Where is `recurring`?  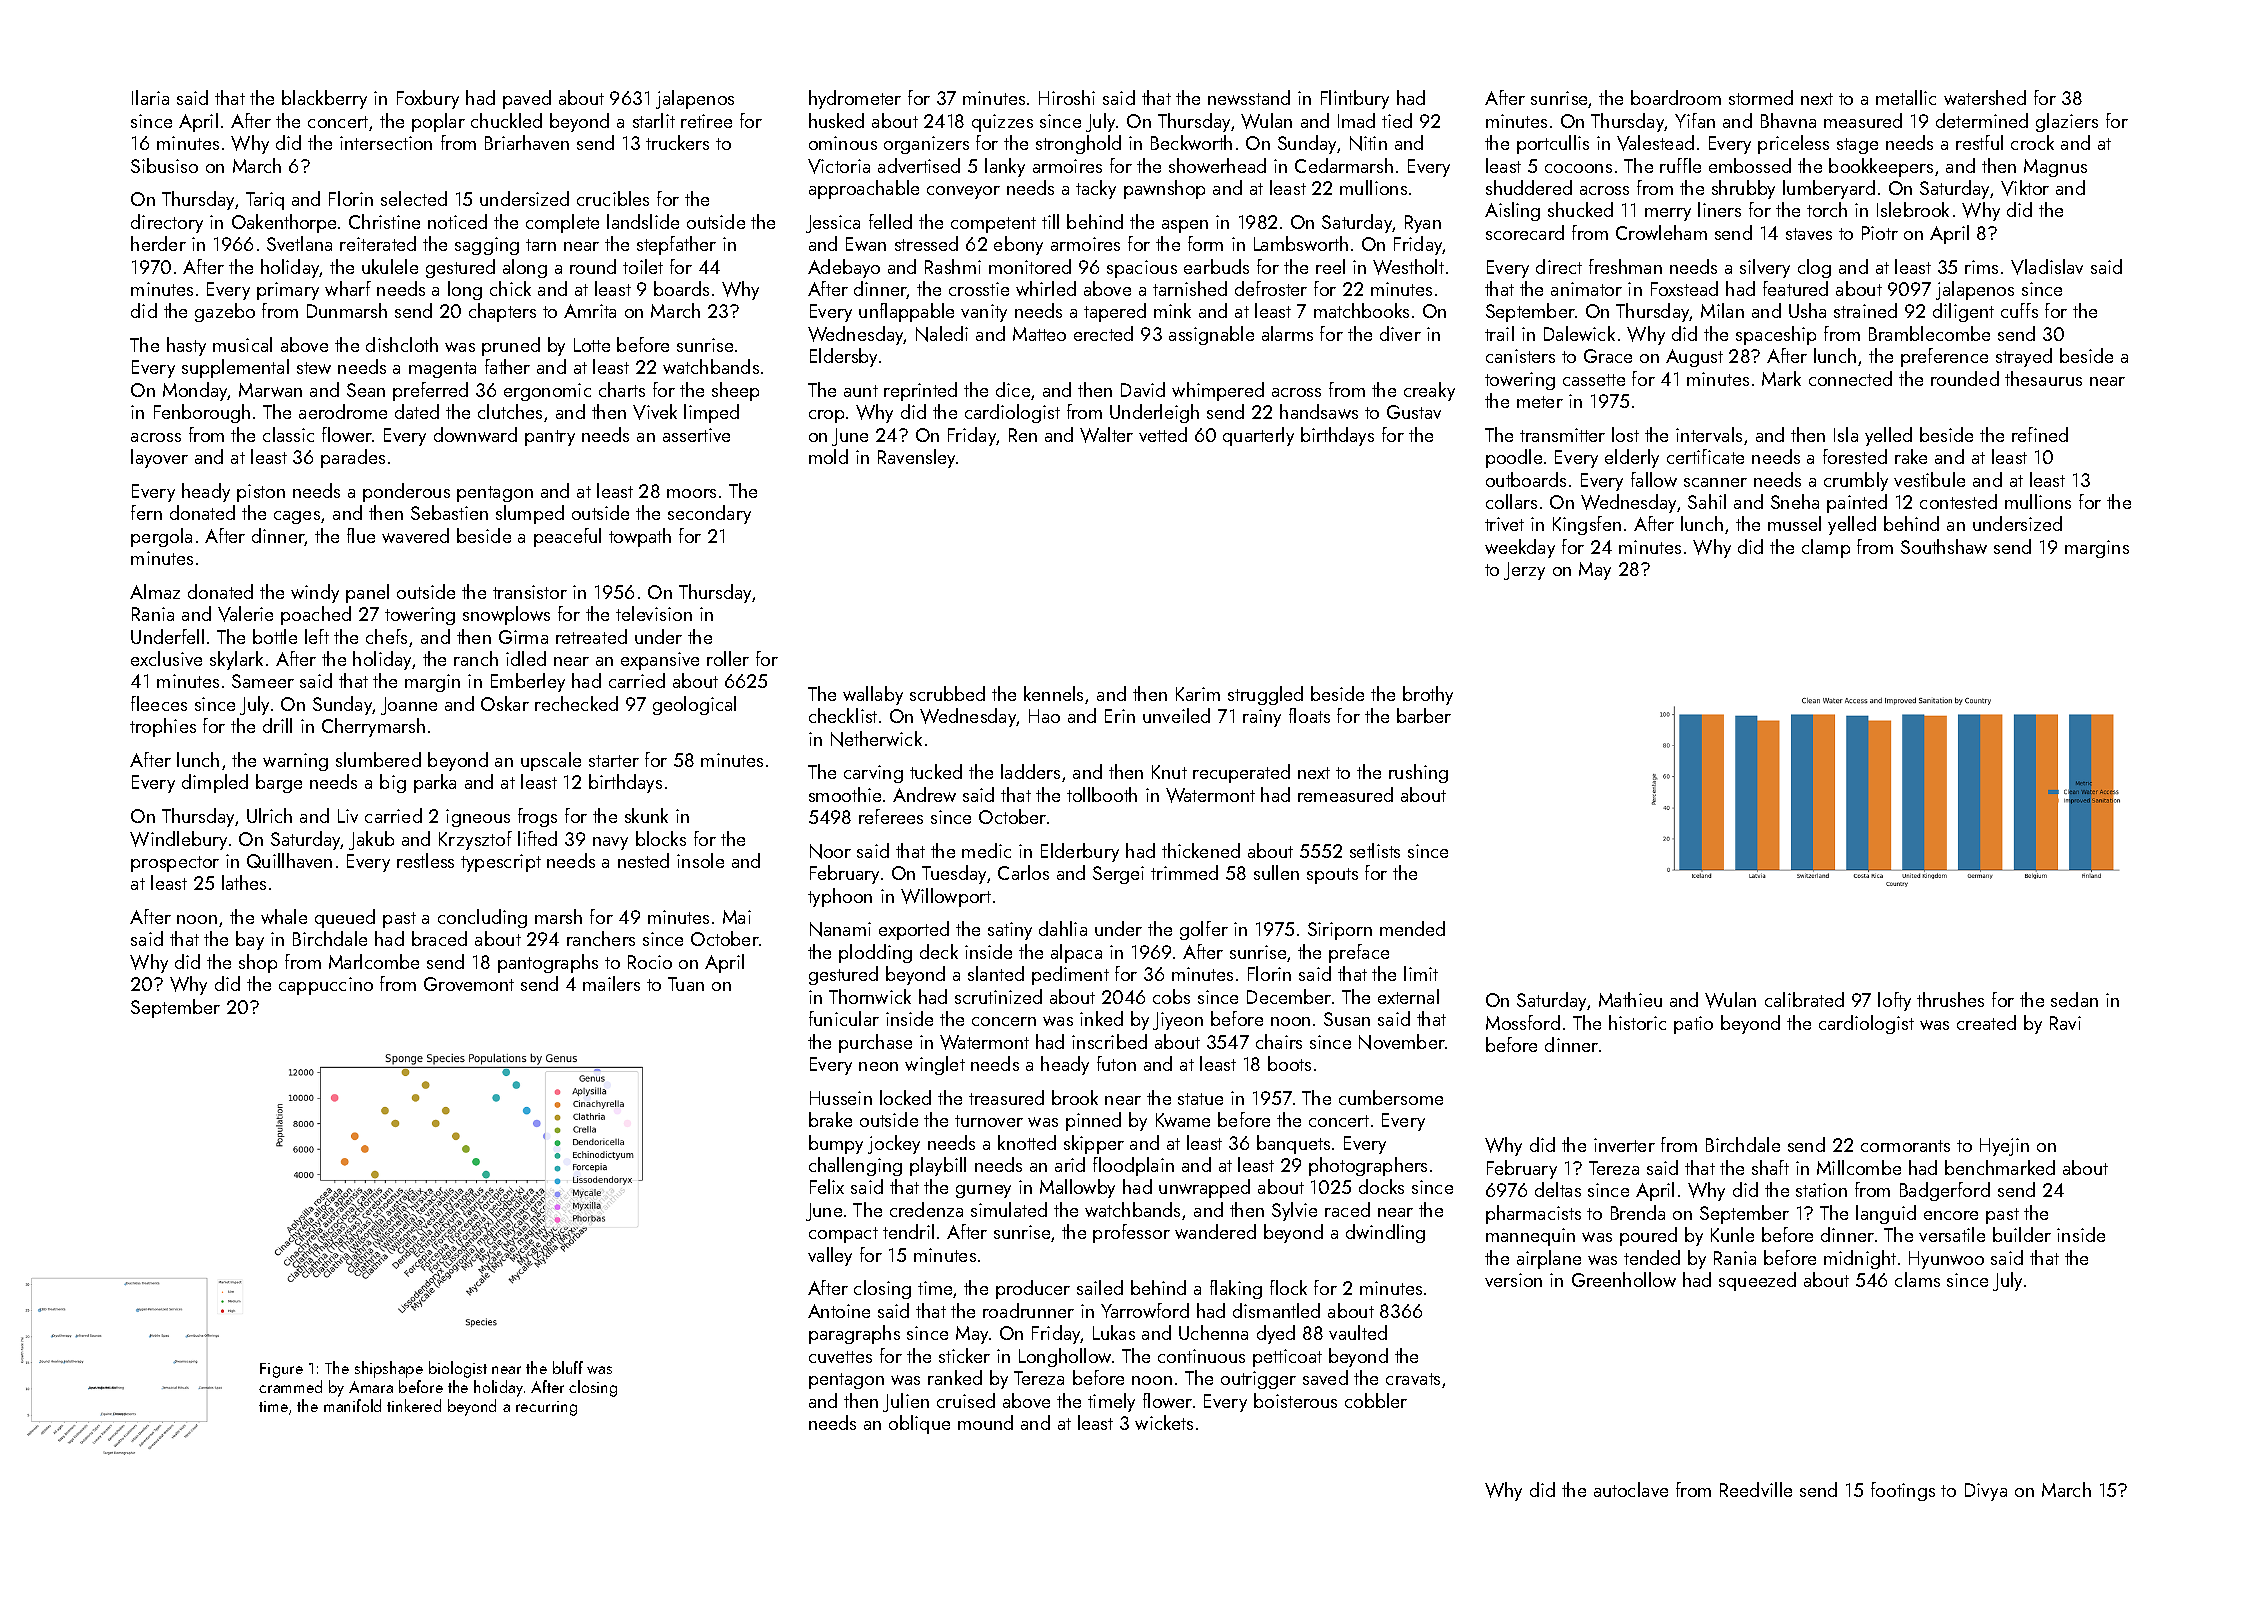
recurring is located at coordinates (546, 1408).
